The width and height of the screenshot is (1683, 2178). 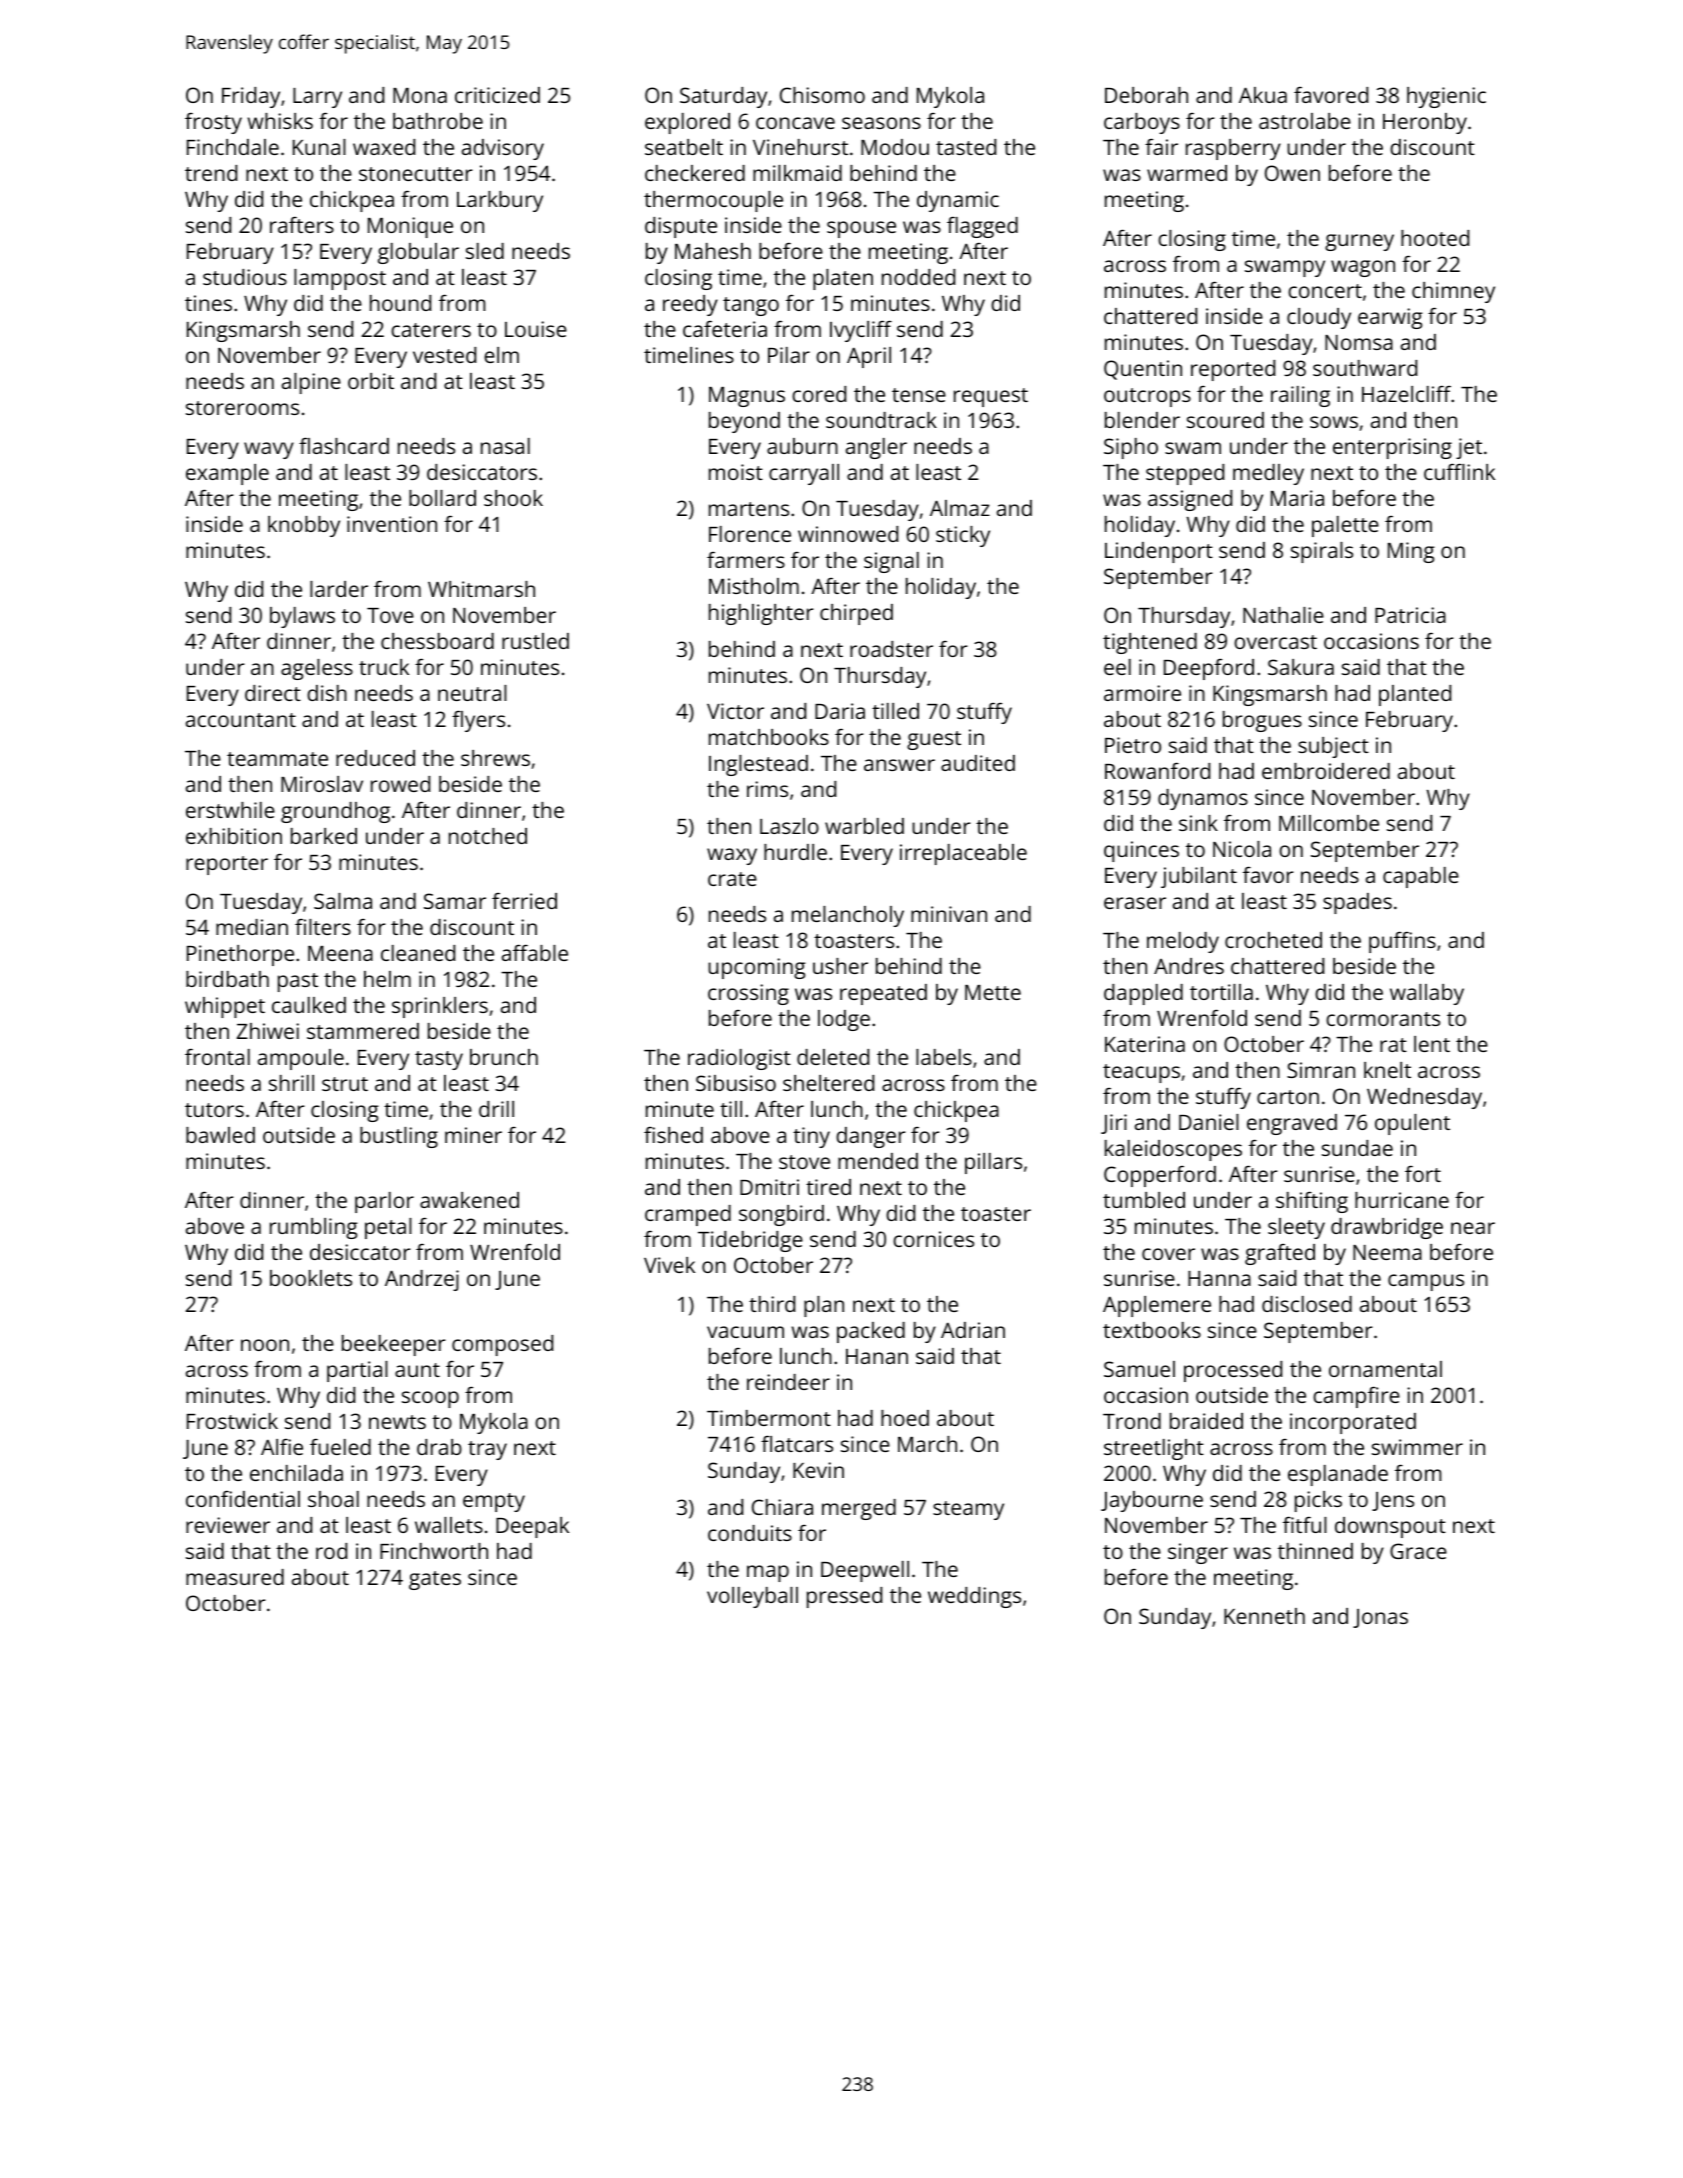 What do you see at coordinates (669, 1265) in the screenshot?
I see `Vivek` at bounding box center [669, 1265].
